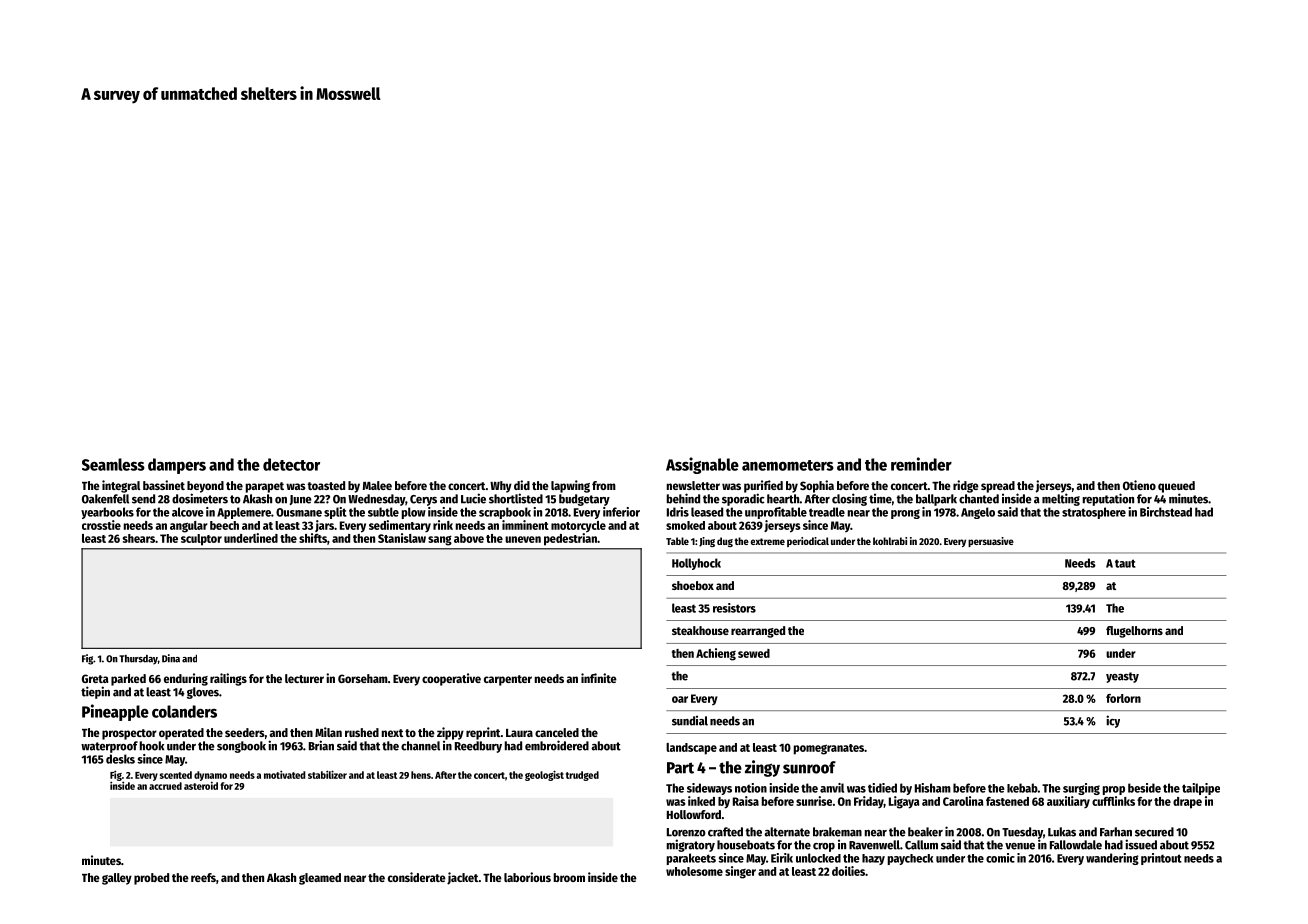  What do you see at coordinates (525, 525) in the screenshot?
I see `imminent` at bounding box center [525, 525].
